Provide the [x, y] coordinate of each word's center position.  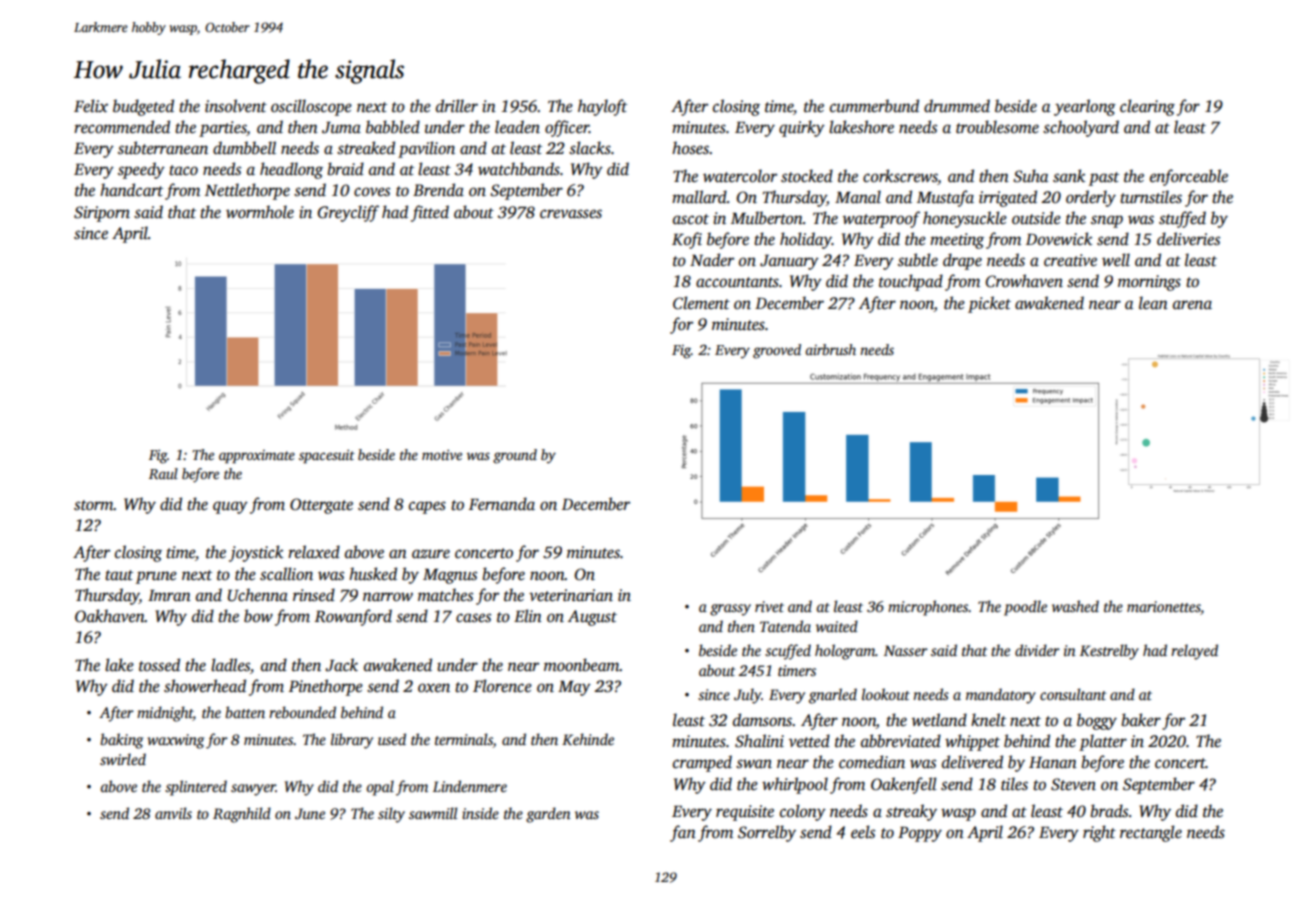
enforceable [1189, 177]
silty [391, 815]
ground [515, 456]
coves [372, 192]
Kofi [687, 240]
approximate [257, 457]
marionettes [1163, 606]
